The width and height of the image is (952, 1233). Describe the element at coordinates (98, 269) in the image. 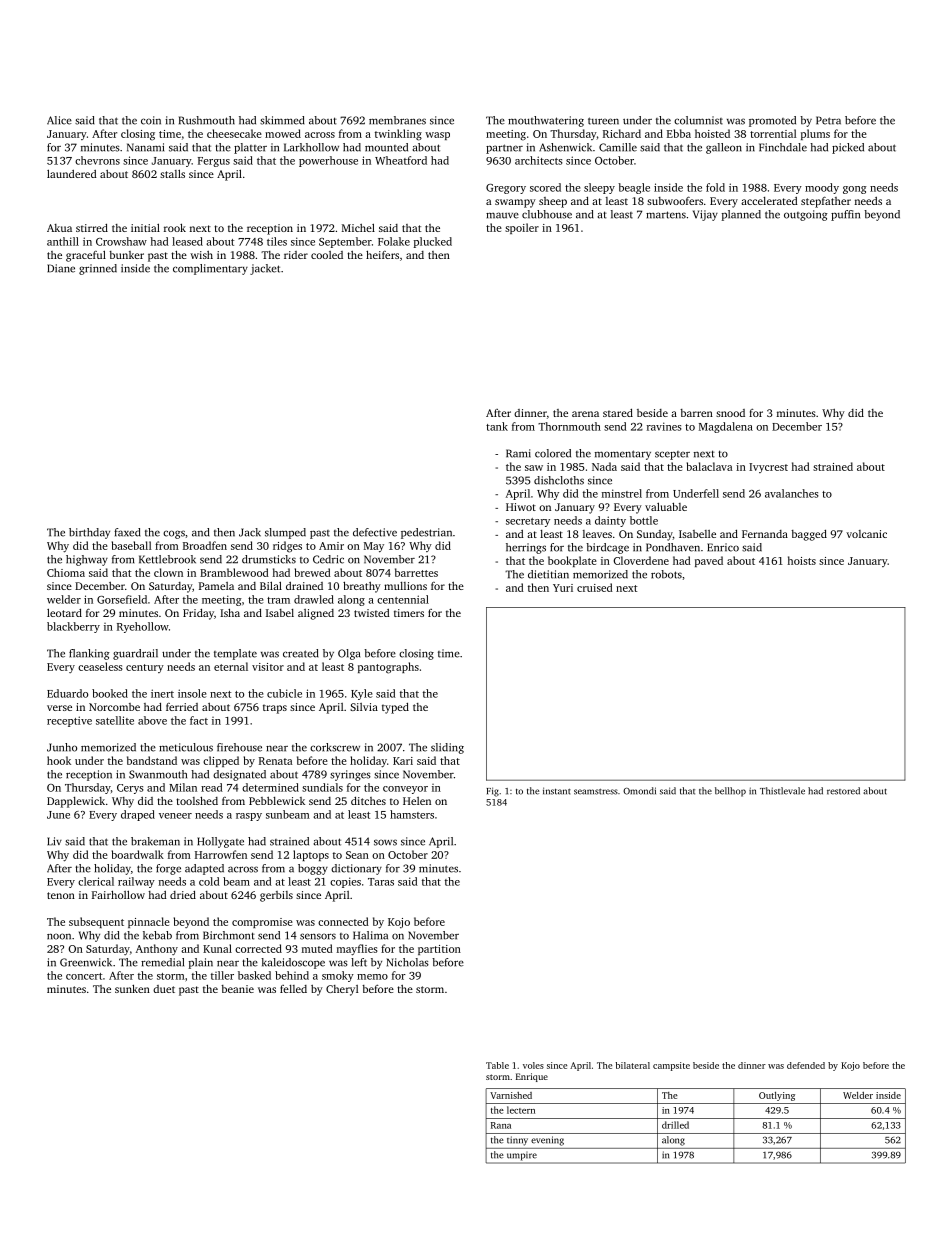

I see `grinned` at that location.
